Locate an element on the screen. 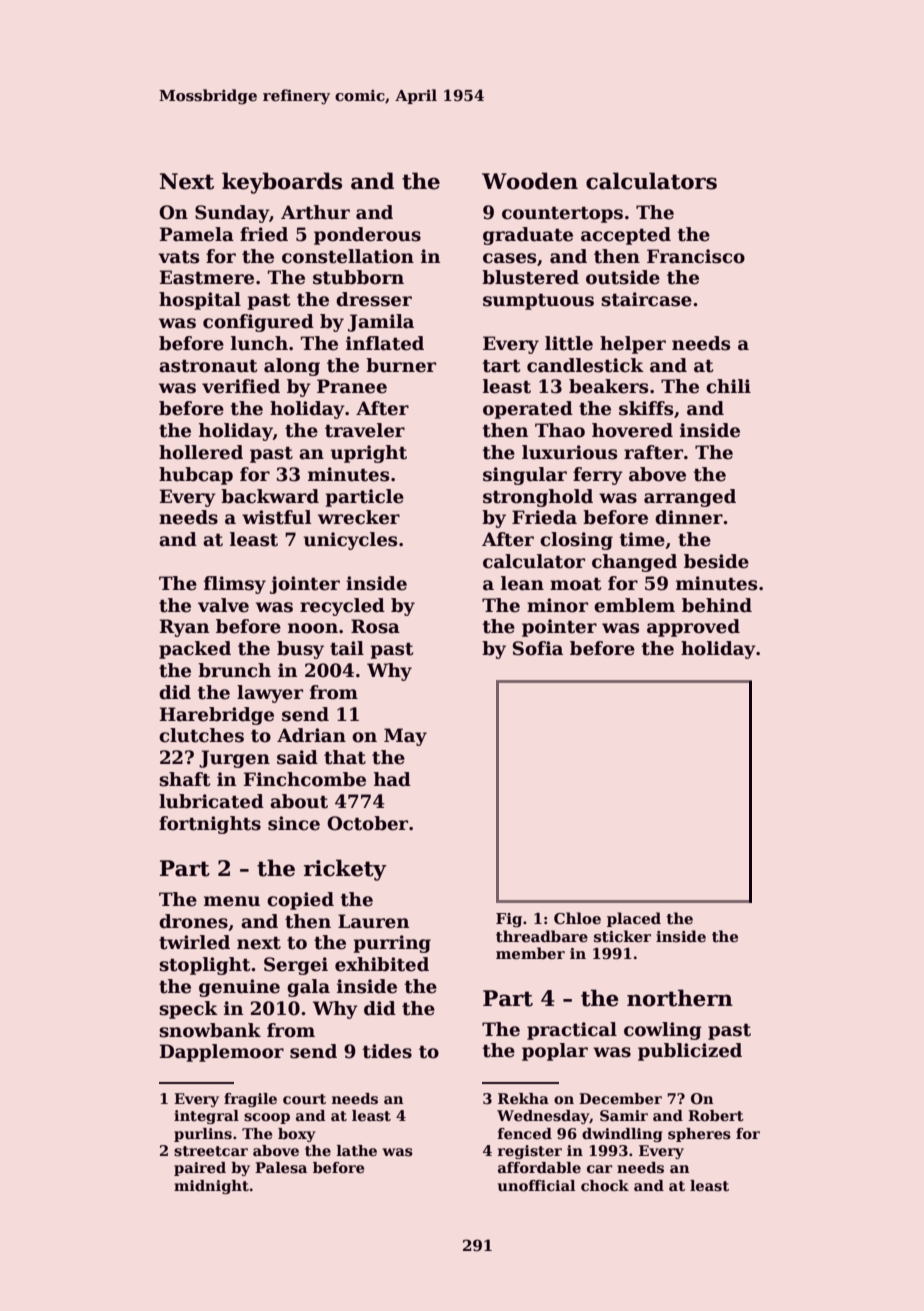 This screenshot has height=1311, width=924. chili is located at coordinates (728, 386).
